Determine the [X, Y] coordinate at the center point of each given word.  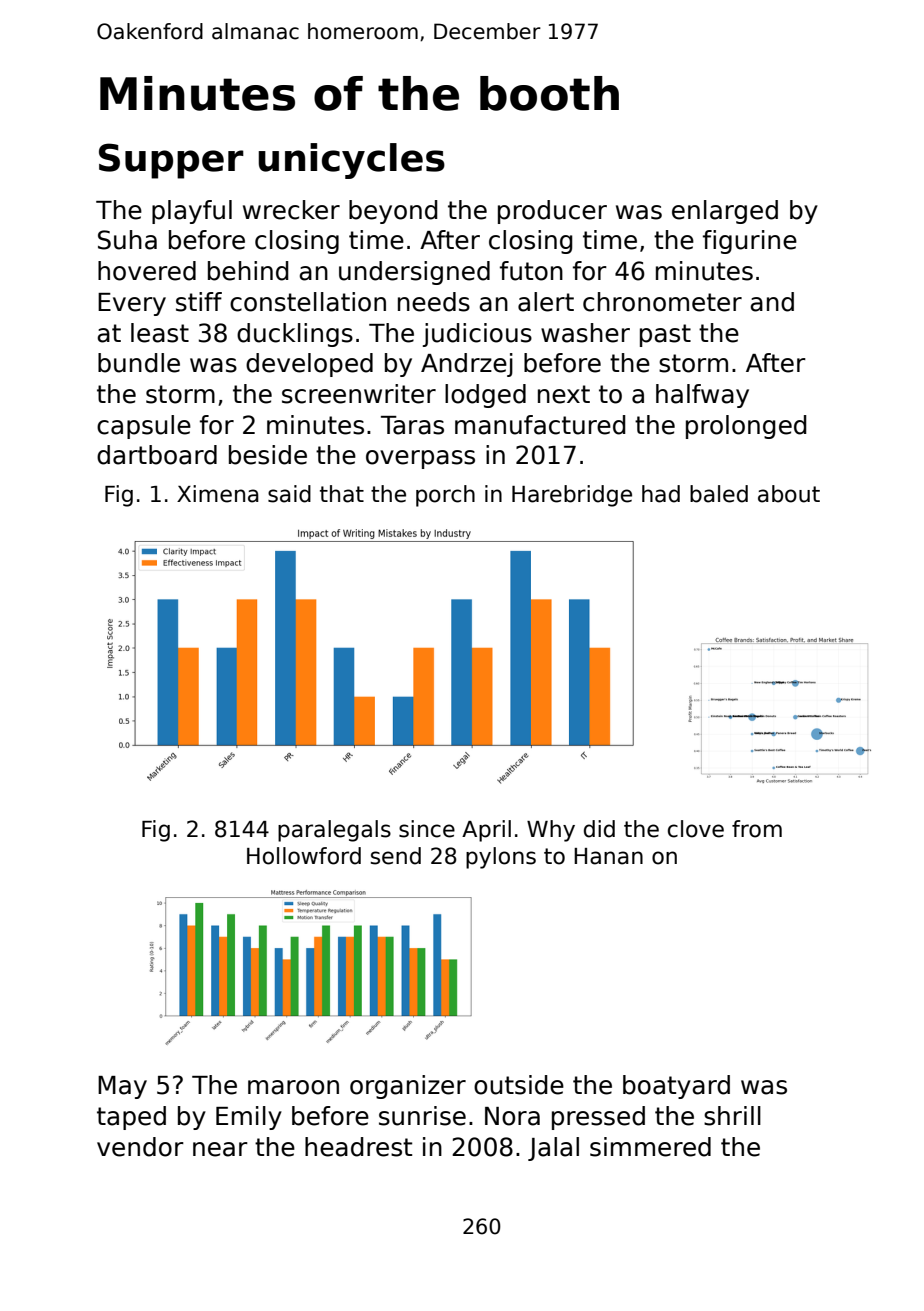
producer [552, 212]
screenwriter [359, 394]
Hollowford [304, 856]
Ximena [218, 494]
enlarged [725, 212]
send [396, 856]
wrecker [291, 210]
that [342, 494]
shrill [732, 1116]
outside [519, 1085]
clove [696, 829]
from [757, 829]
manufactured [540, 425]
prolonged [746, 427]
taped [131, 1118]
